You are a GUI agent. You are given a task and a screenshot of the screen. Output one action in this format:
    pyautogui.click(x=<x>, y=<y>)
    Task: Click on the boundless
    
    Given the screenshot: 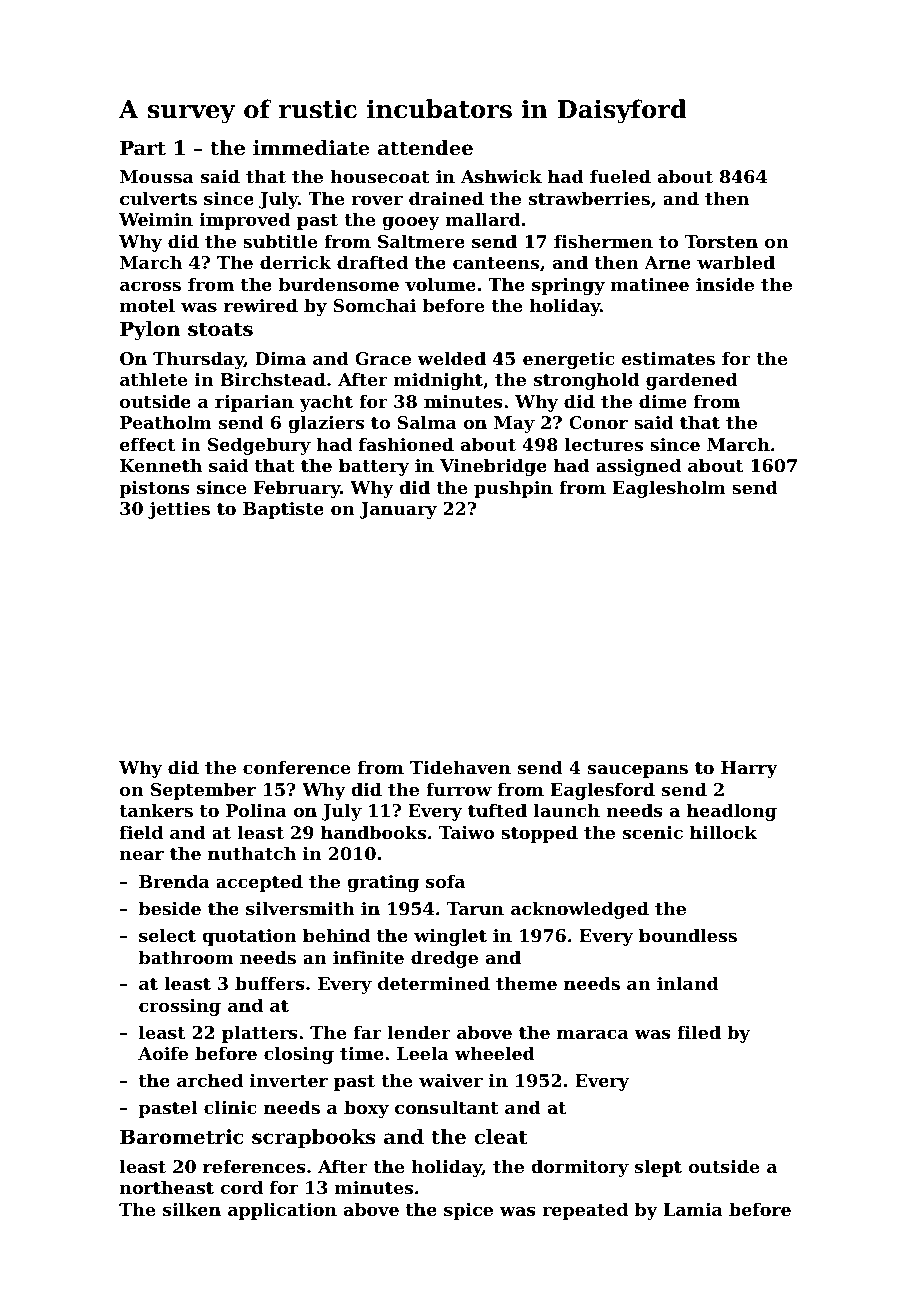 What is the action you would take?
    pyautogui.click(x=688, y=935)
